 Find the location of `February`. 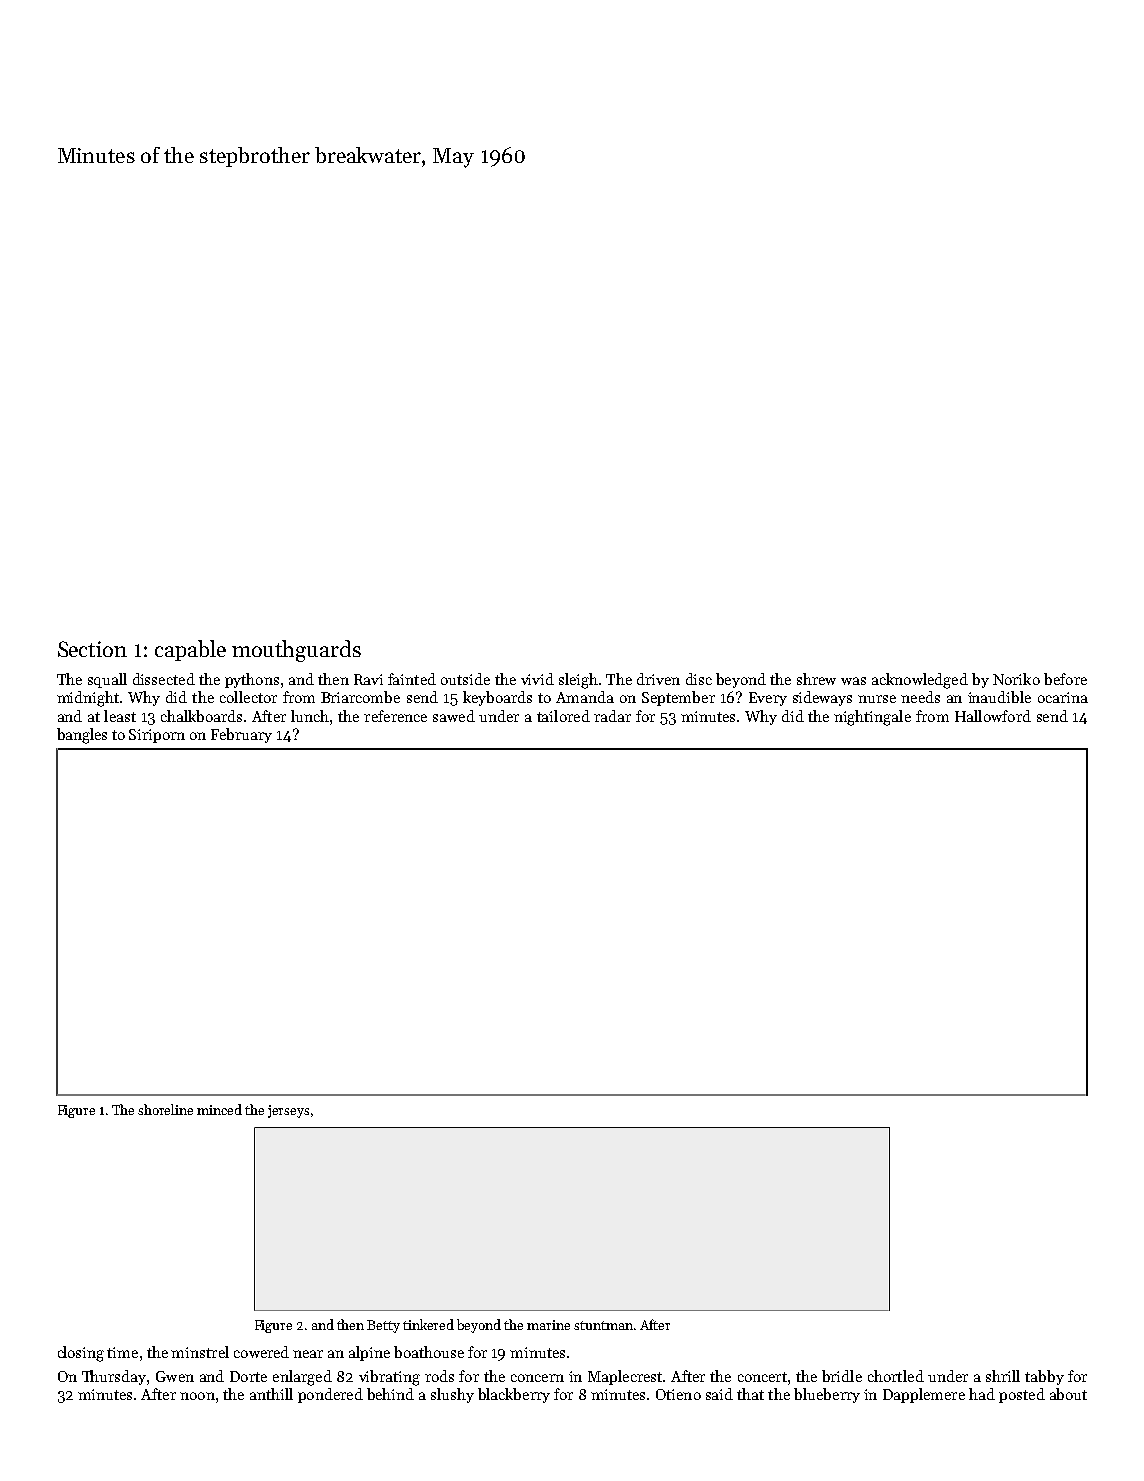

February is located at coordinates (241, 735).
